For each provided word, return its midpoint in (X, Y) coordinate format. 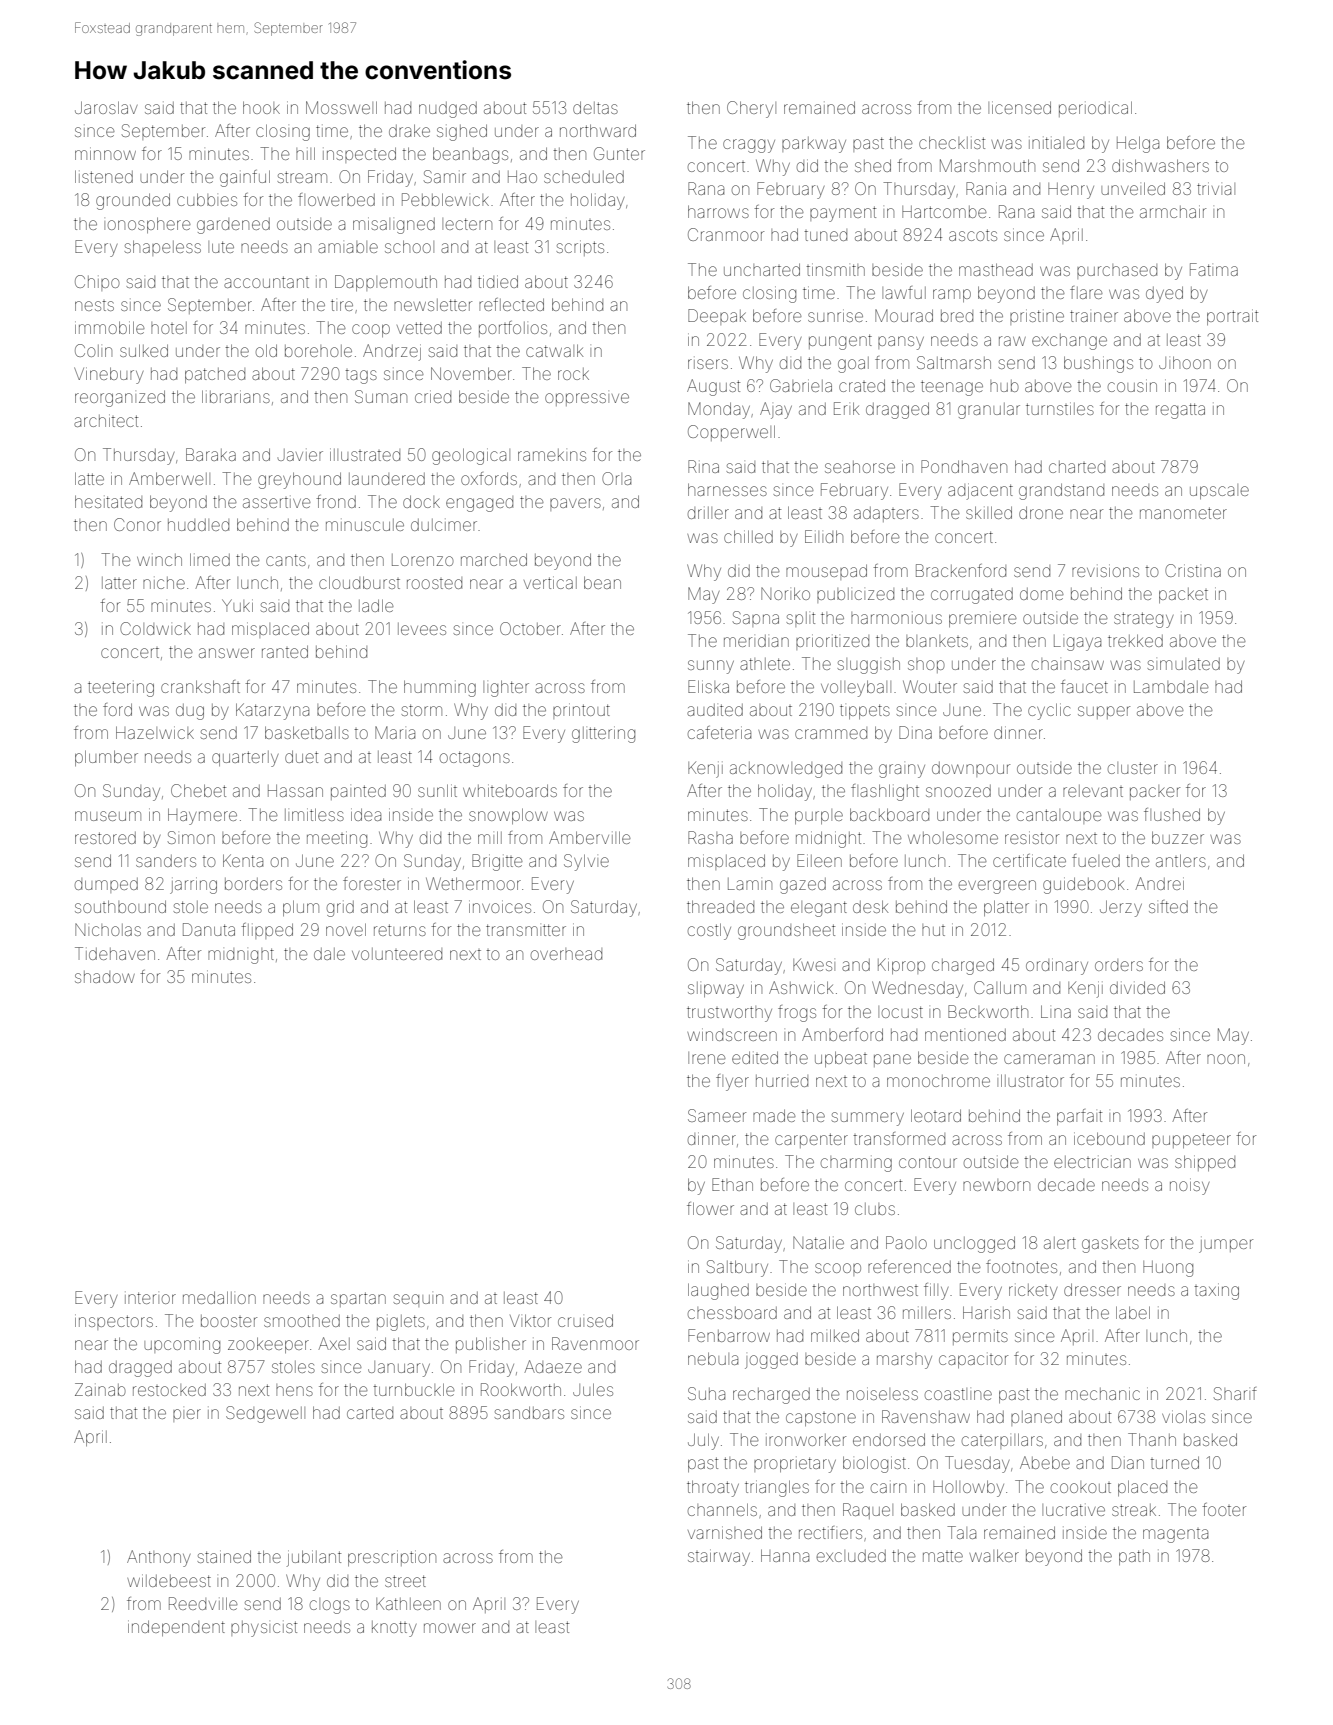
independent (176, 1628)
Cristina (1193, 570)
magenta (1175, 1536)
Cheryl (751, 109)
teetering (121, 689)
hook (261, 107)
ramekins (552, 455)
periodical (1095, 109)
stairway (719, 1557)
